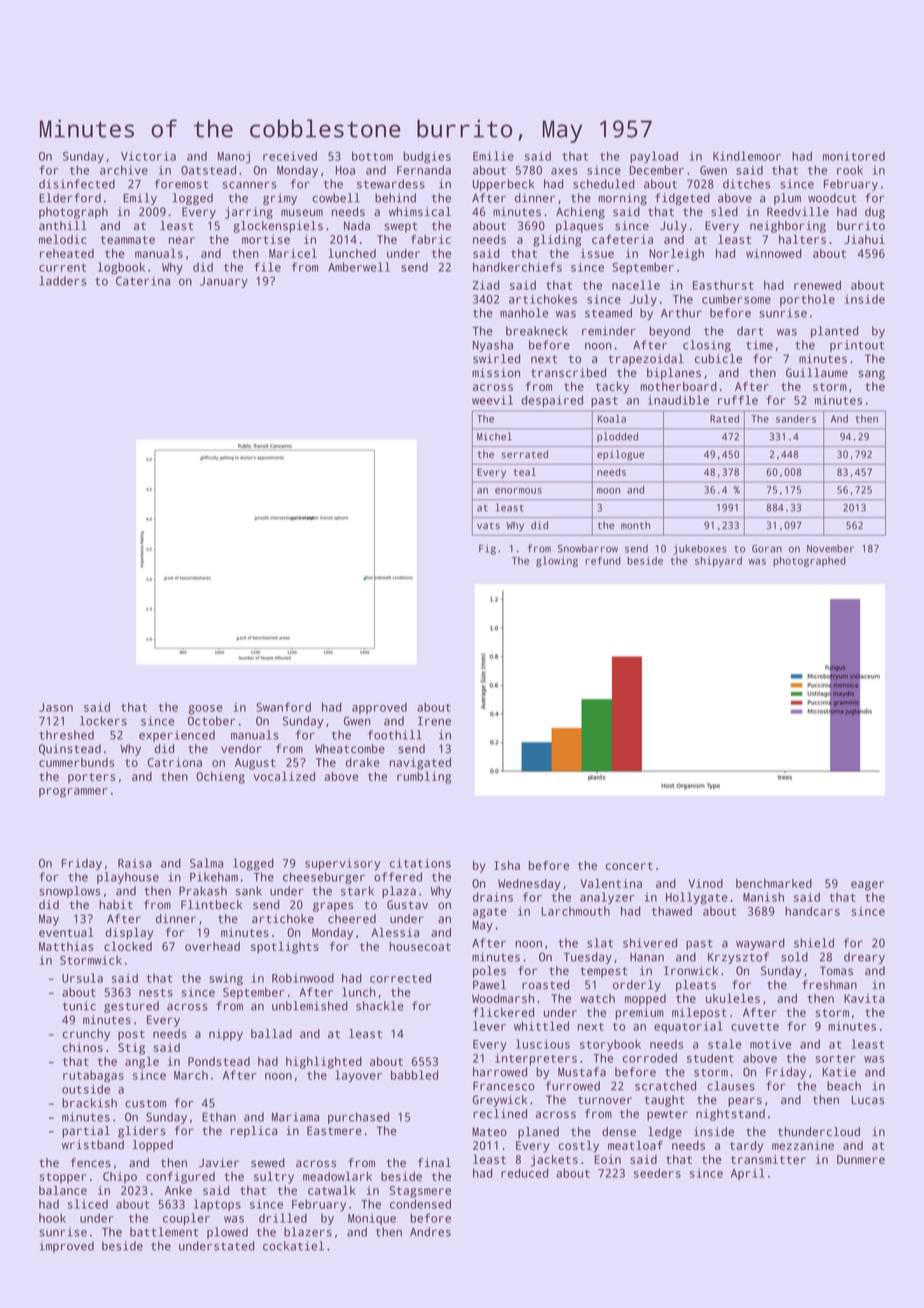  I want to click on rumbling, so click(424, 777).
